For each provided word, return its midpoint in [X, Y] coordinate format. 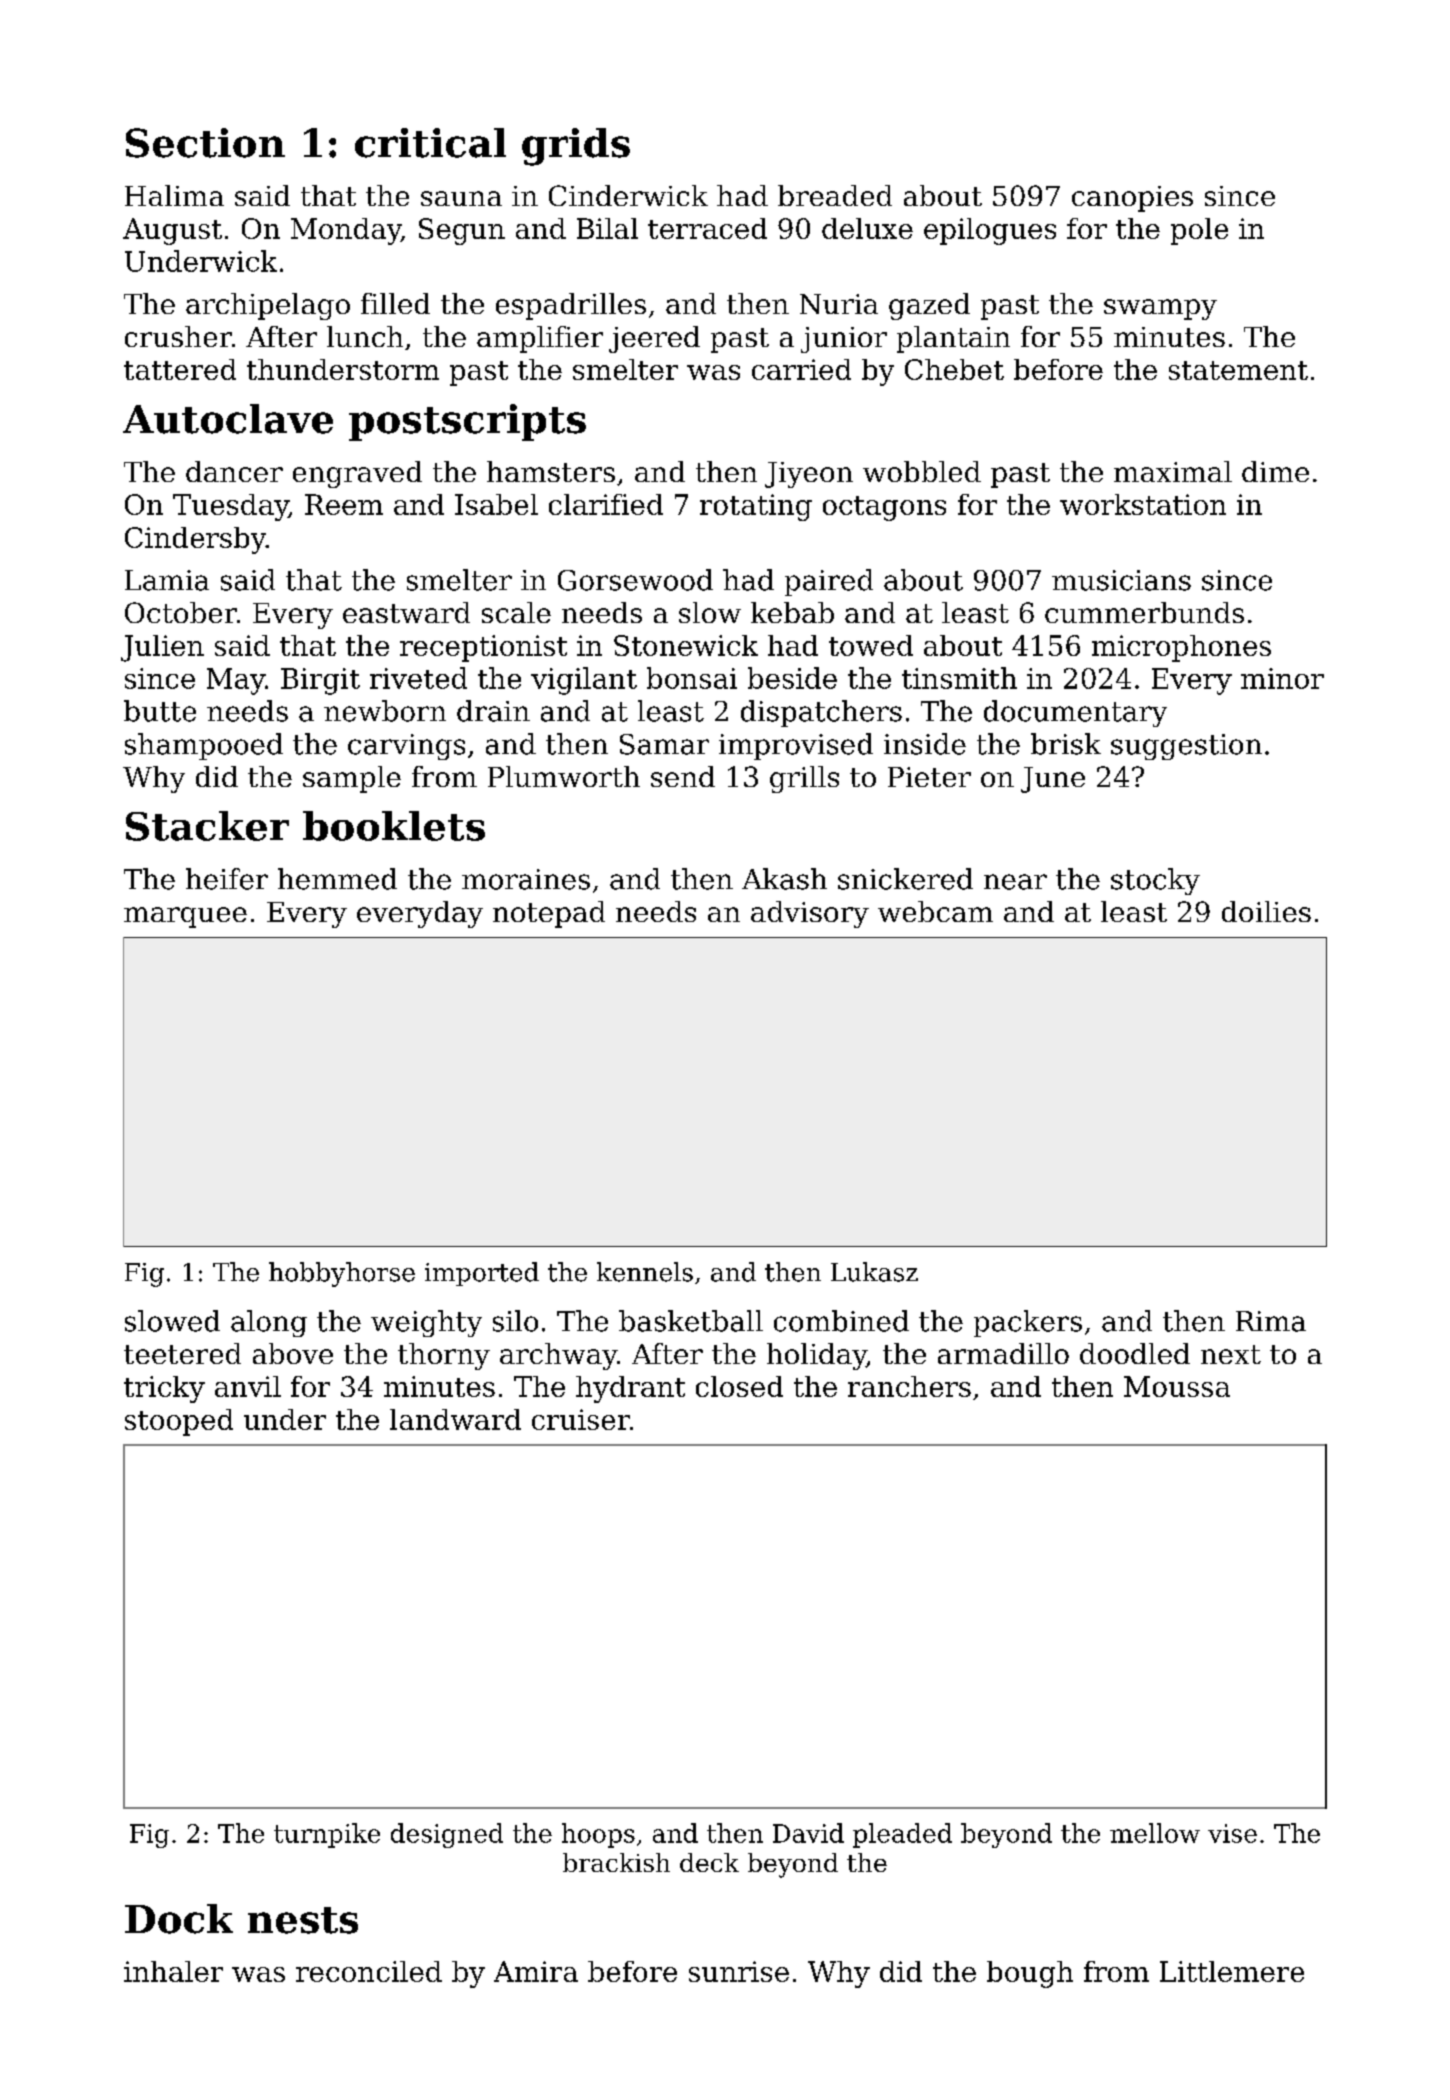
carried [801, 369]
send [683, 776]
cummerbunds [1144, 612]
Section [205, 143]
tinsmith [959, 678]
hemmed [337, 879]
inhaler [173, 1971]
